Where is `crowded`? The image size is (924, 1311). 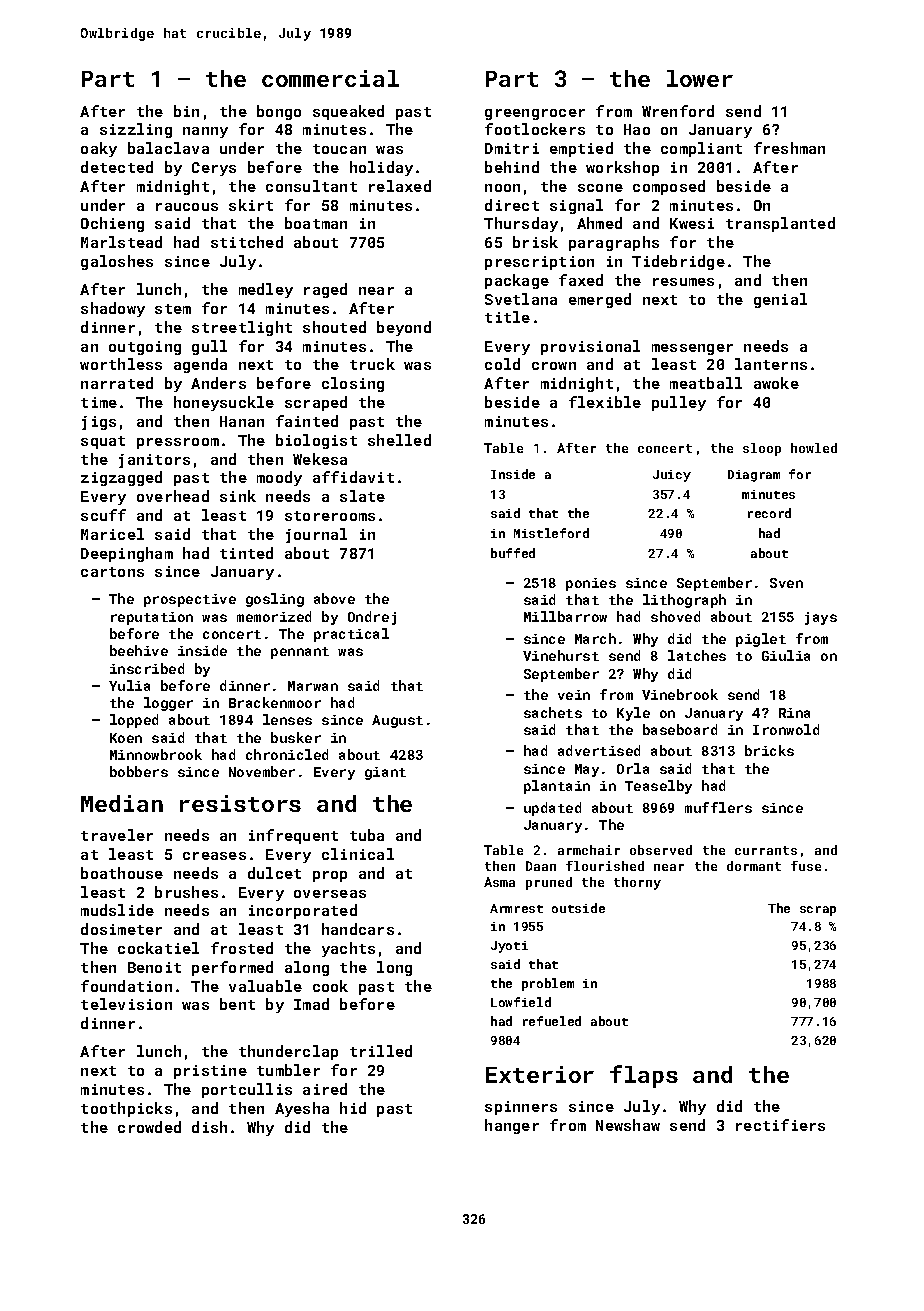
crowded is located at coordinates (149, 1127).
